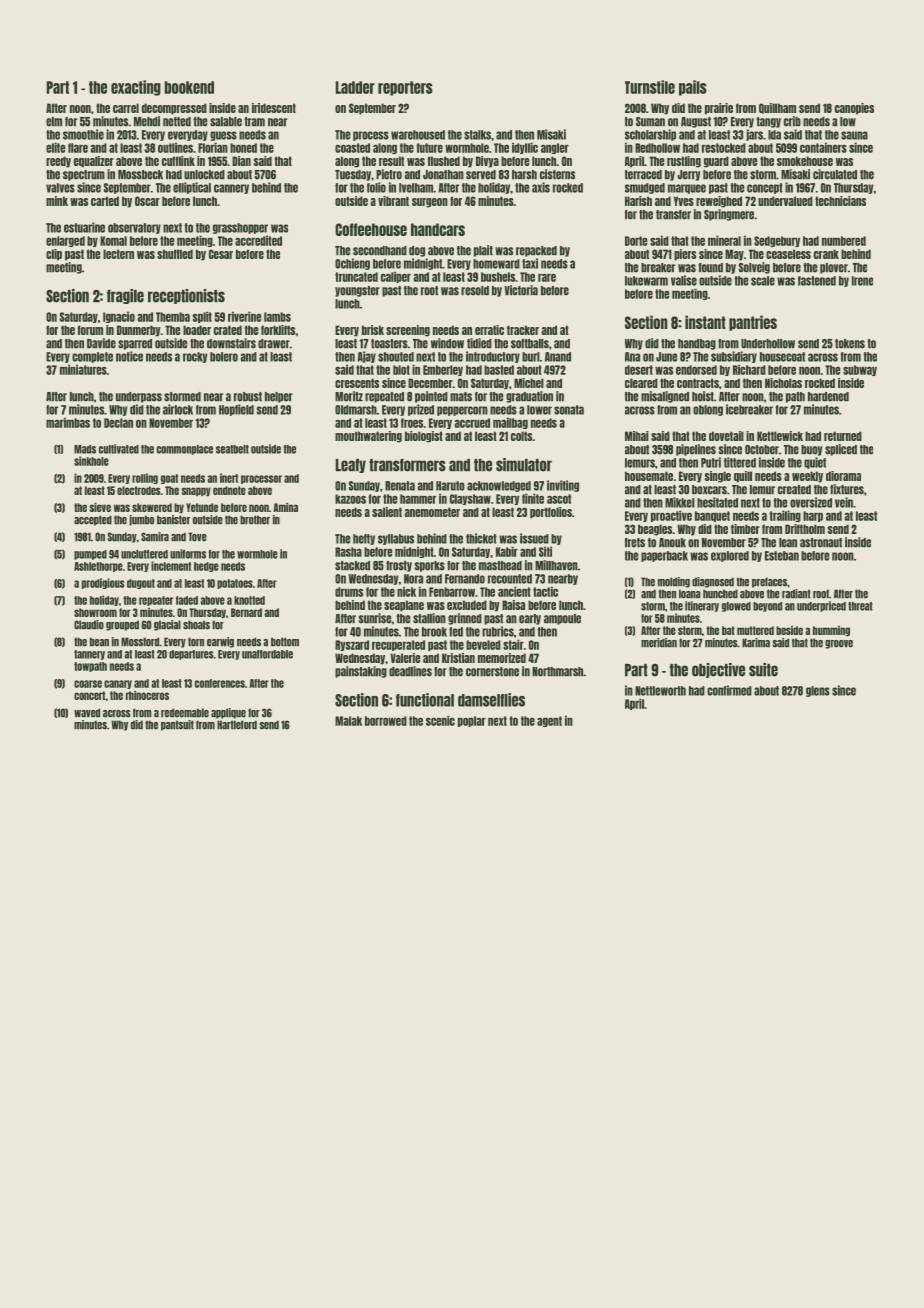 The width and height of the document is (924, 1308). Describe the element at coordinates (521, 290) in the document. I see `Victoria` at that location.
